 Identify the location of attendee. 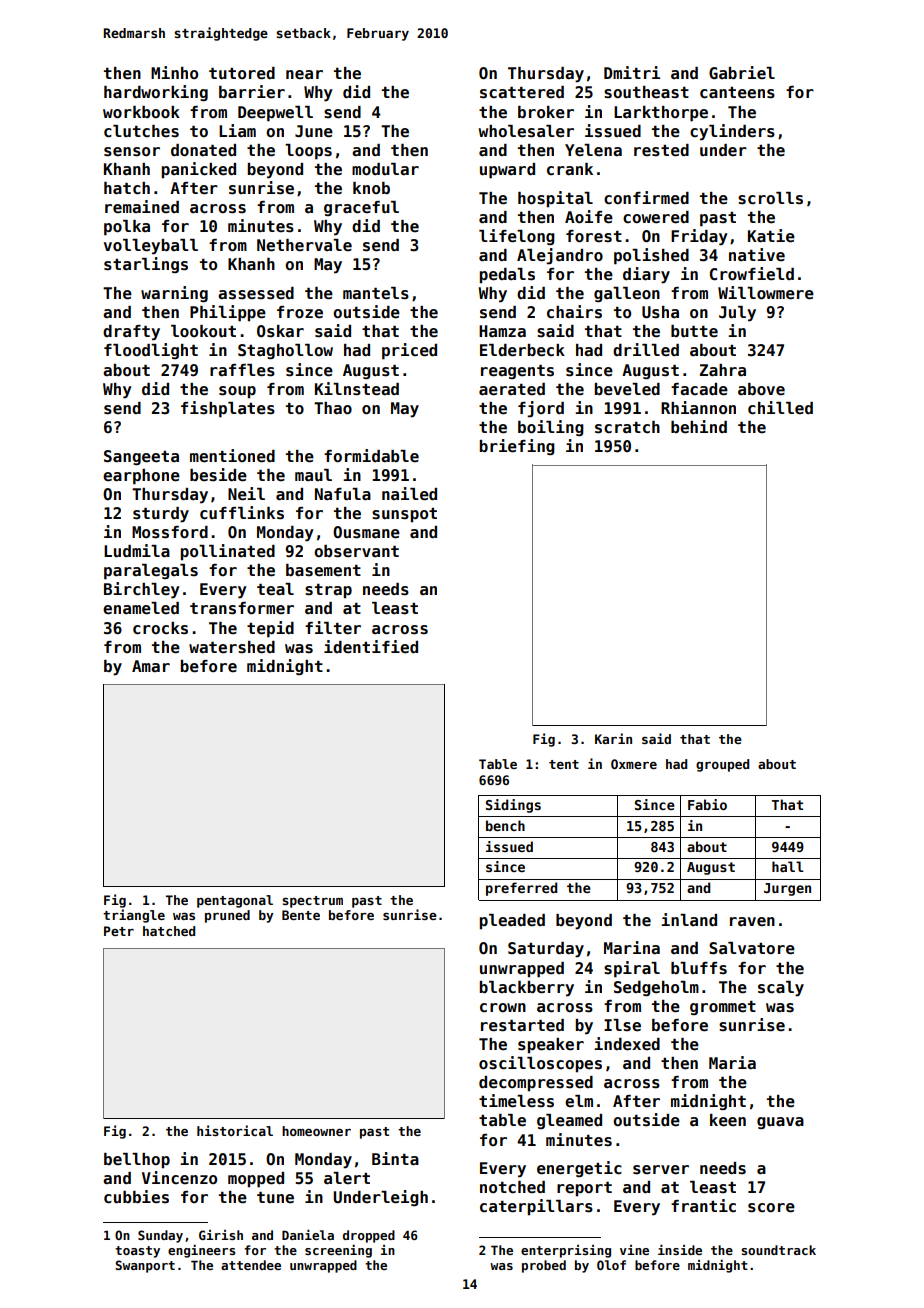
(251, 1265).
